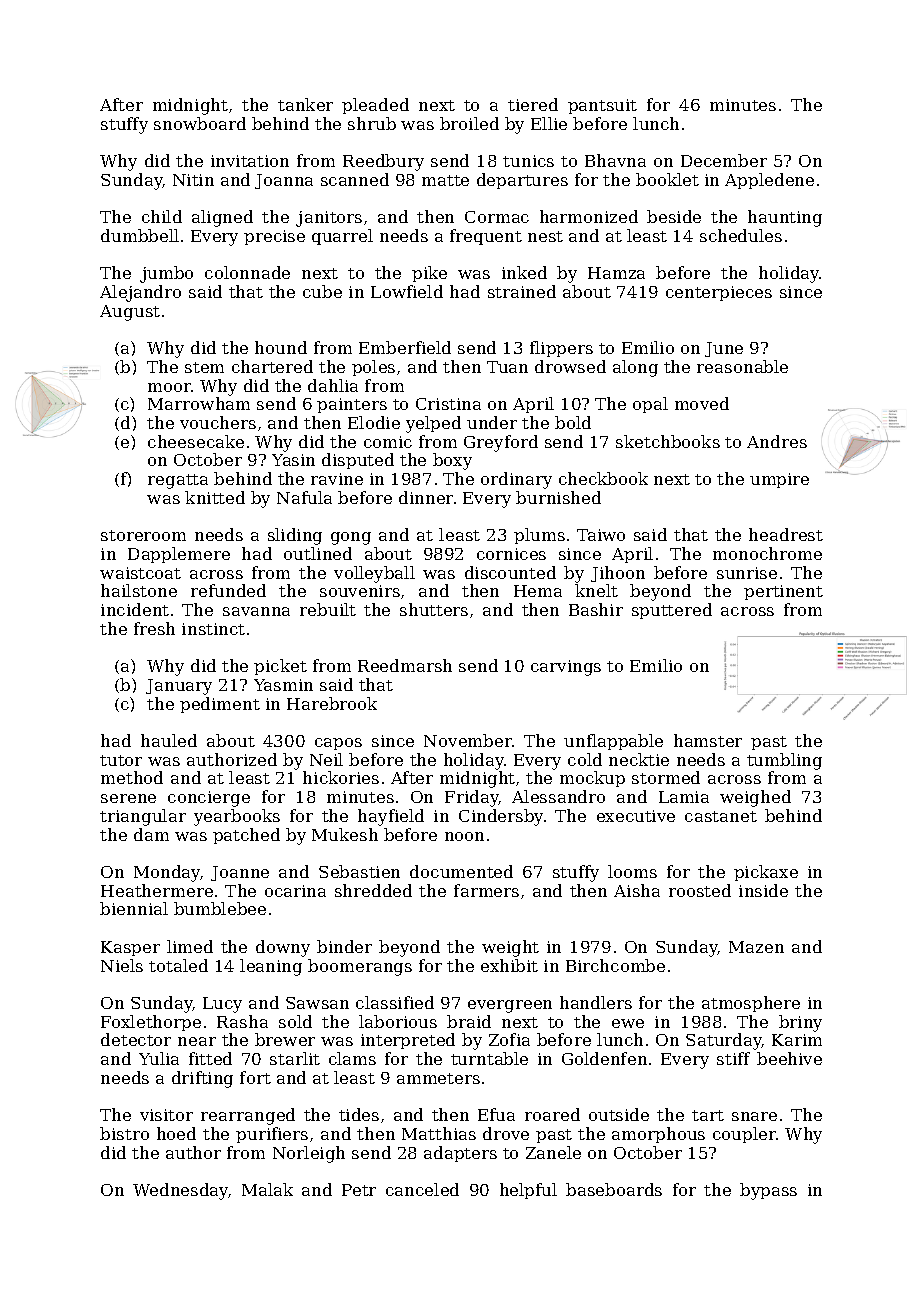 The image size is (924, 1308). What do you see at coordinates (672, 611) in the document?
I see `sputtered` at bounding box center [672, 611].
